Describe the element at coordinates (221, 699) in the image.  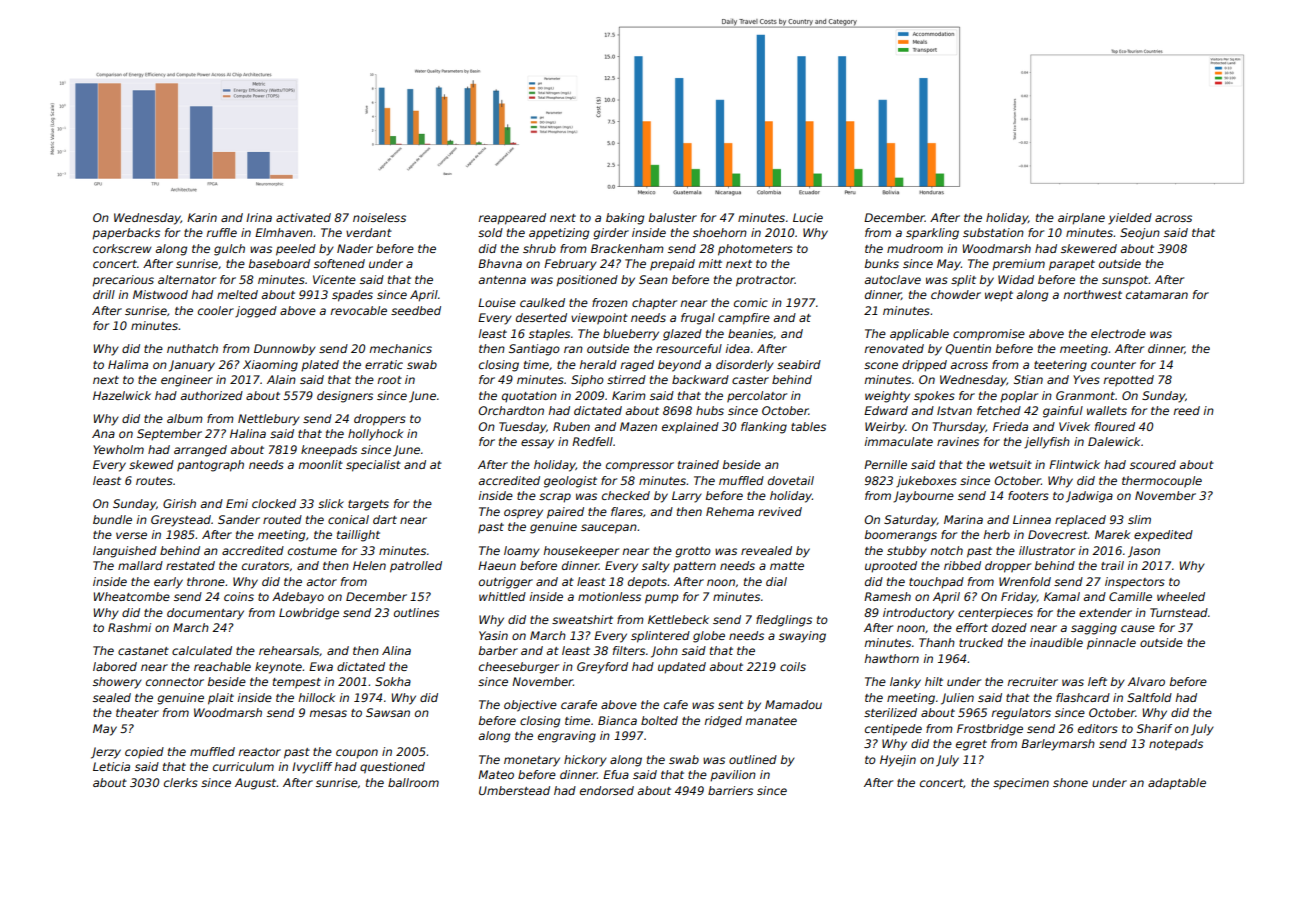
I see `plait` at that location.
